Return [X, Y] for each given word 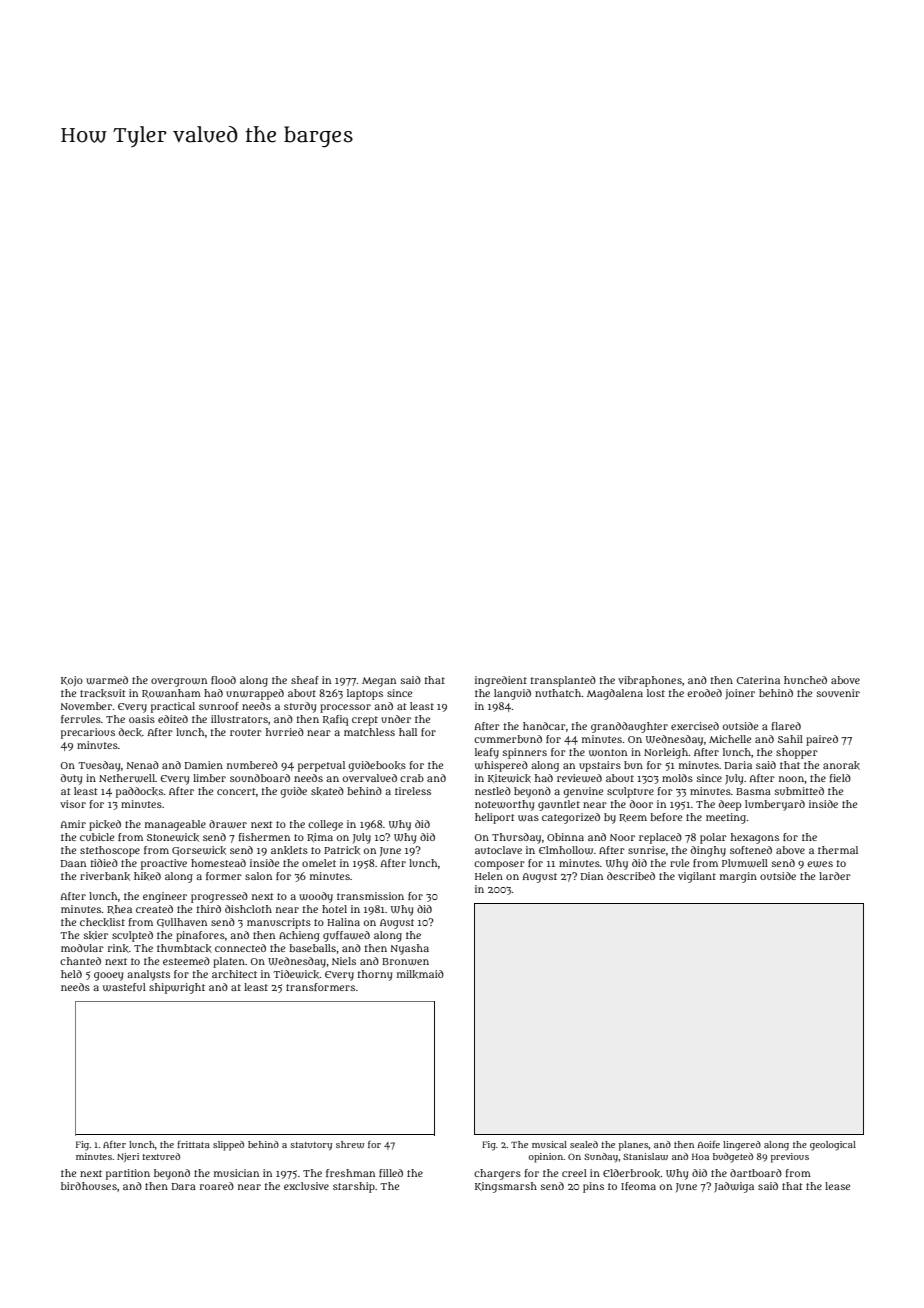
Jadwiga [734, 1187]
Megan [379, 682]
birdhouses [89, 1186]
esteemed [186, 961]
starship [354, 1187]
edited [173, 719]
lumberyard [775, 805]
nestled [493, 791]
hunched [805, 680]
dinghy [708, 851]
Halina [343, 922]
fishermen [264, 837]
